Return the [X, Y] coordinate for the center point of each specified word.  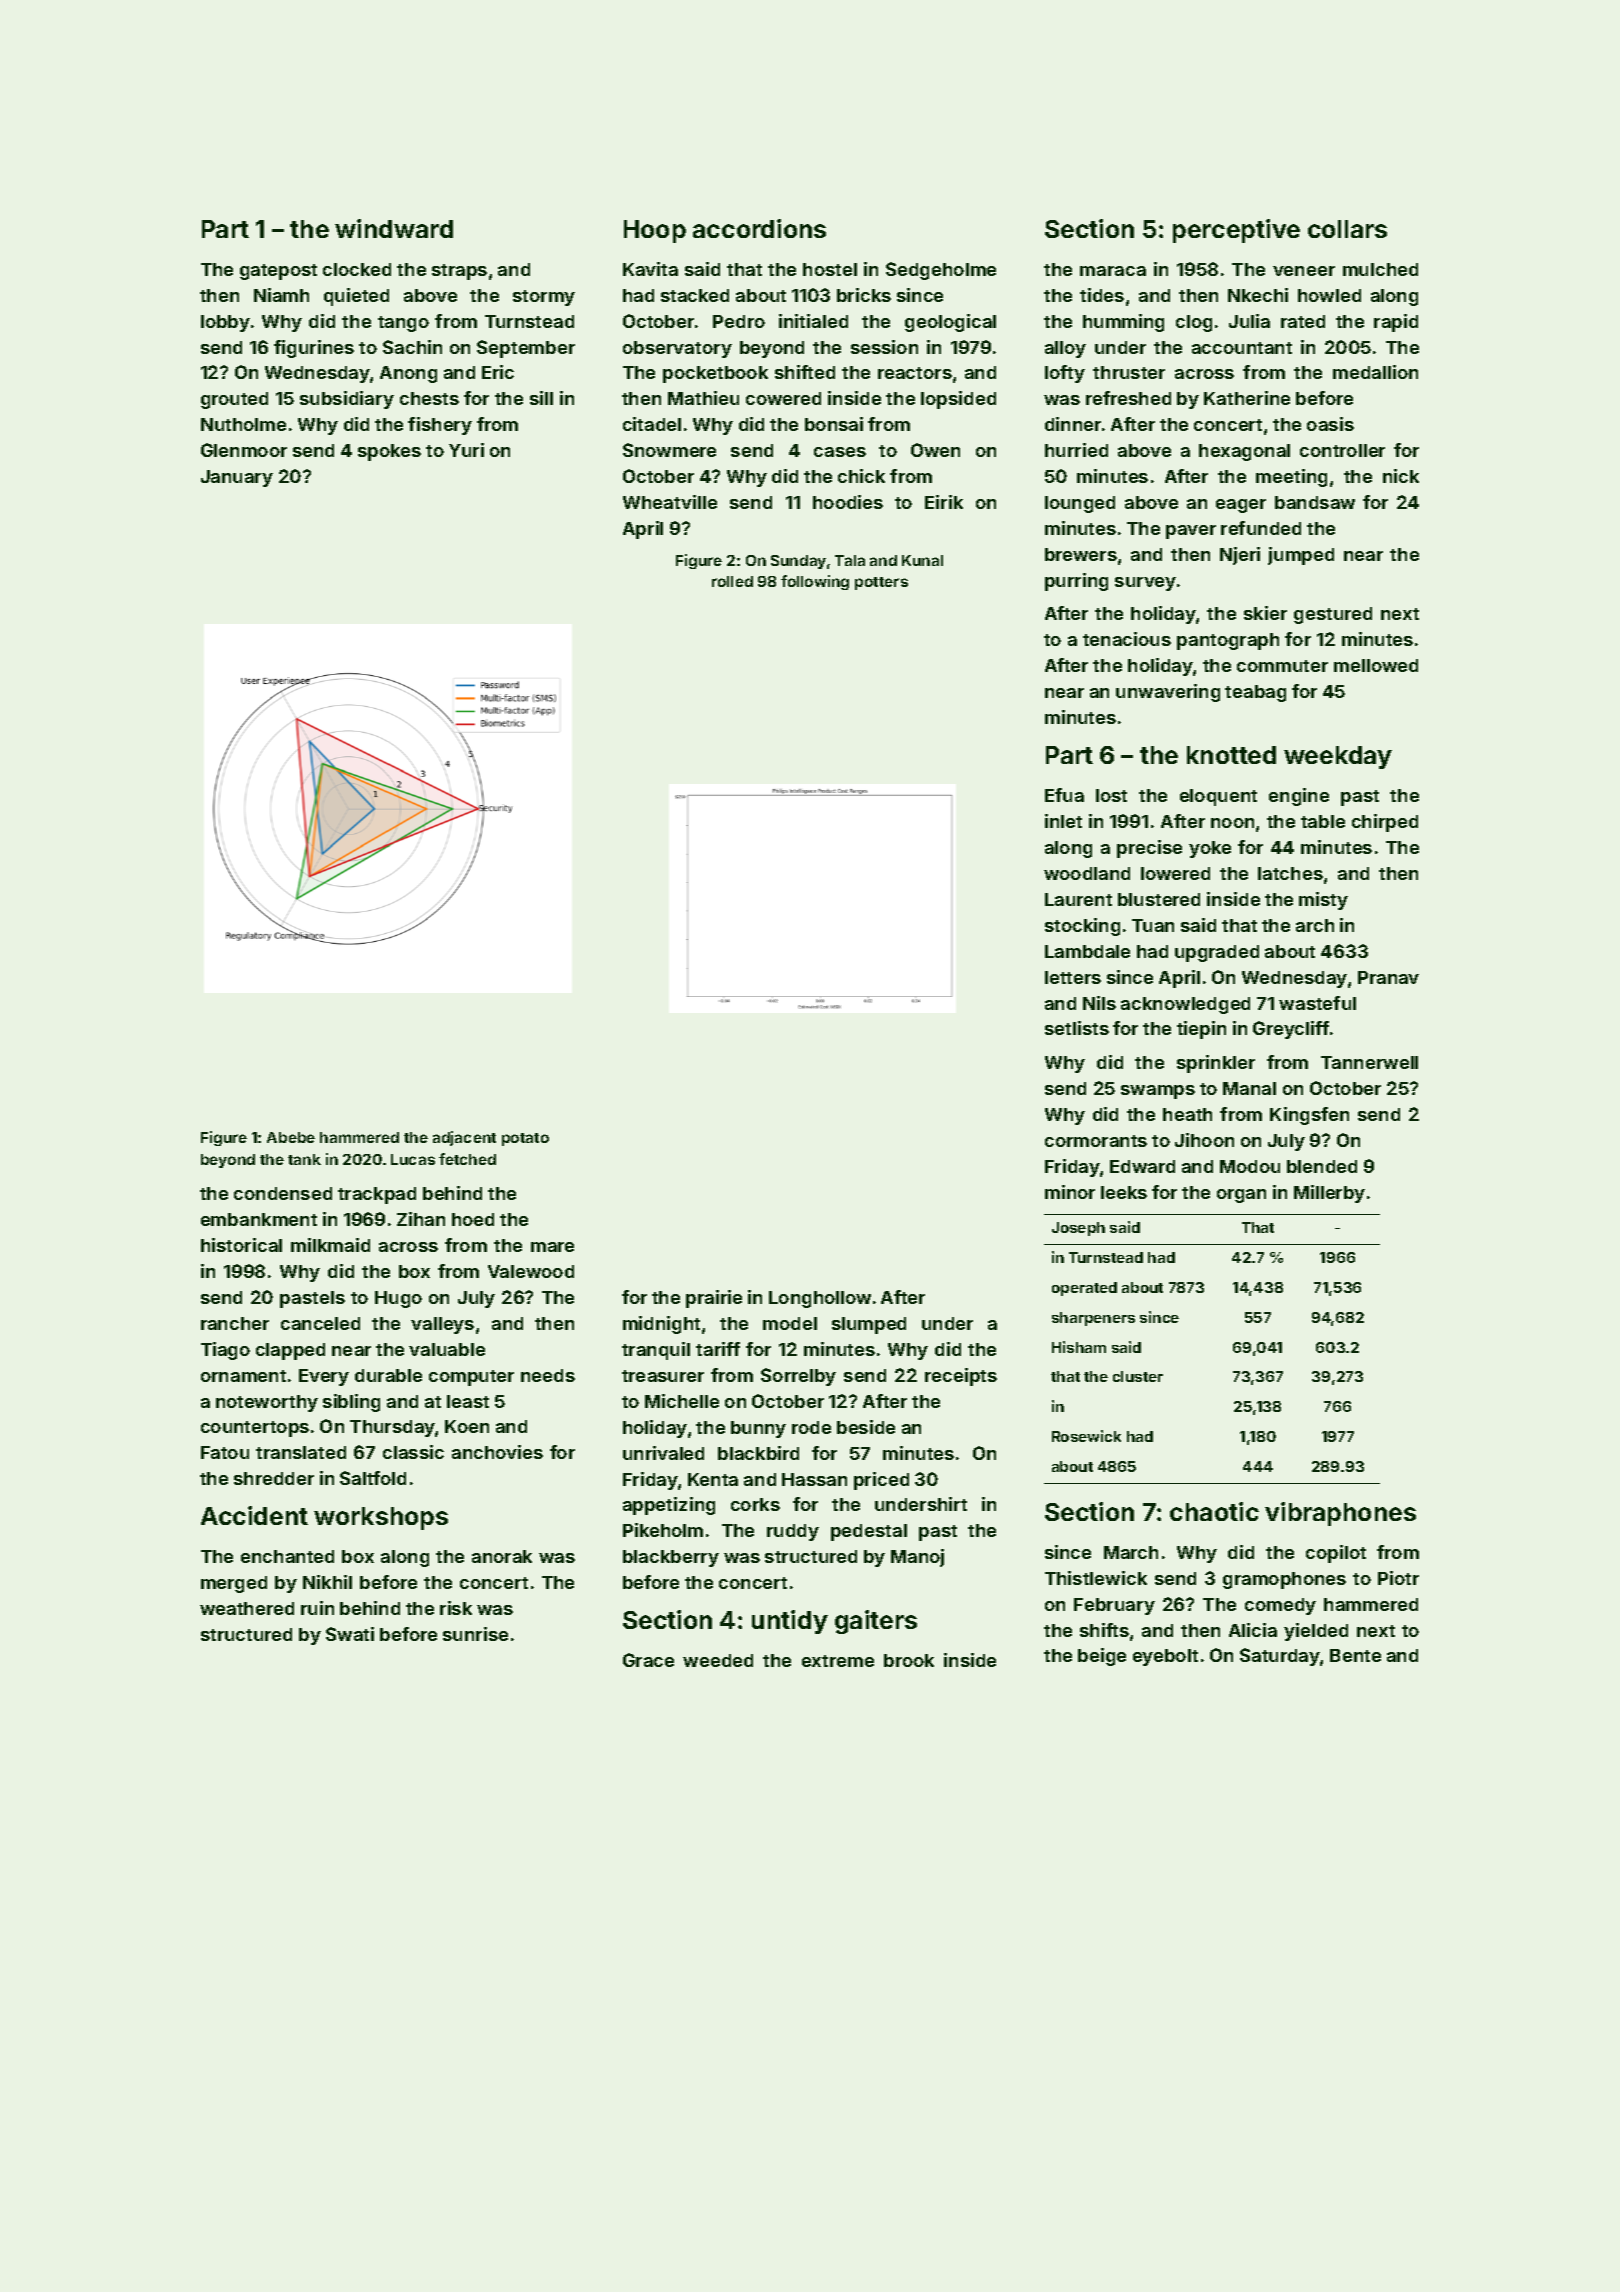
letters [1073, 977]
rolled [732, 581]
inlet [1063, 821]
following [815, 582]
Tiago [225, 1351]
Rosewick [1086, 1436]
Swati [350, 1634]
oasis [1330, 424]
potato [525, 1139]
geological [950, 323]
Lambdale [1087, 951]
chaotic [1214, 1511]
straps [459, 272]
